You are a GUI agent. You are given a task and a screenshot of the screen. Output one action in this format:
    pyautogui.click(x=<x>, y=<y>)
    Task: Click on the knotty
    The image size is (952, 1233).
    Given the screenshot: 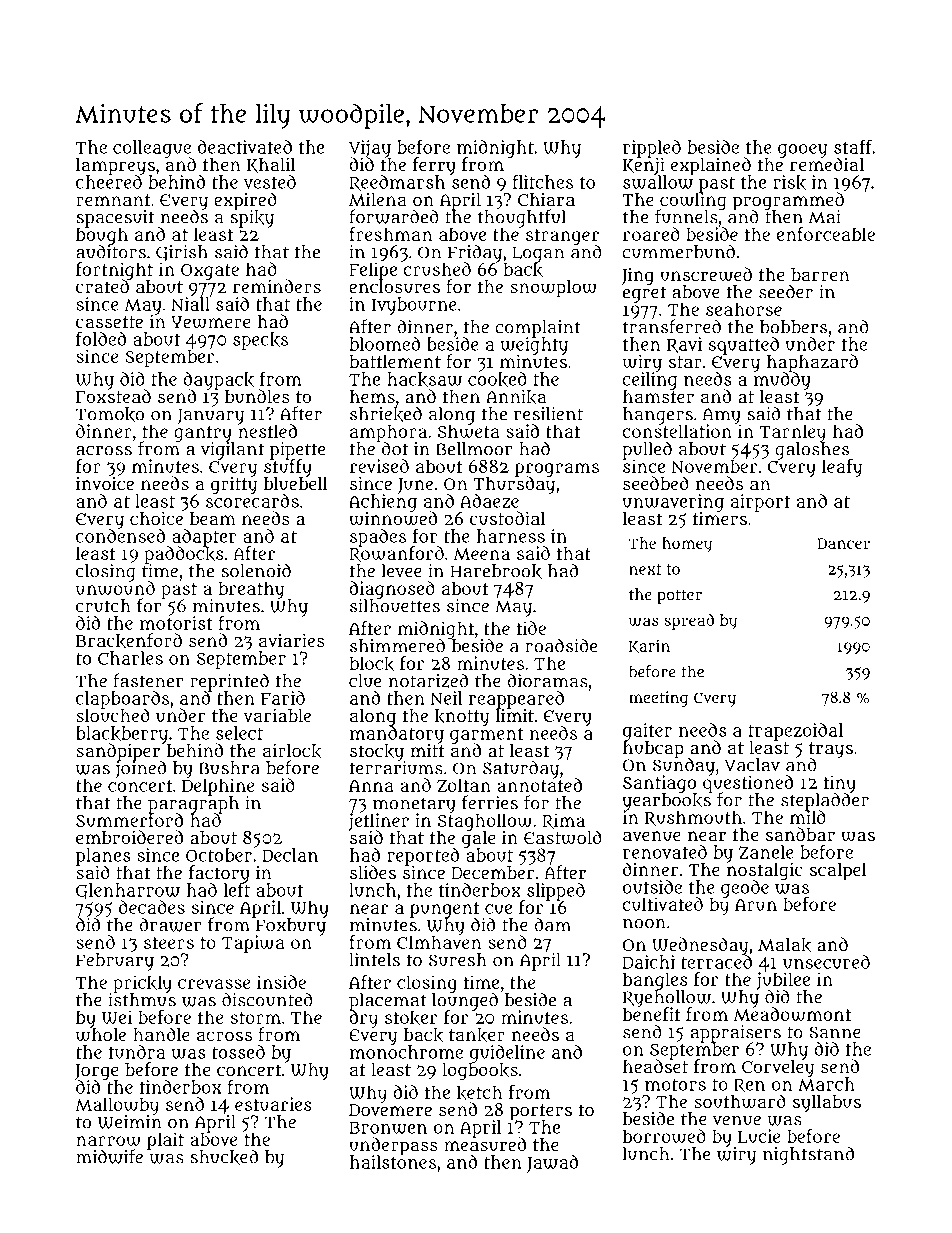 What is the action you would take?
    pyautogui.click(x=462, y=718)
